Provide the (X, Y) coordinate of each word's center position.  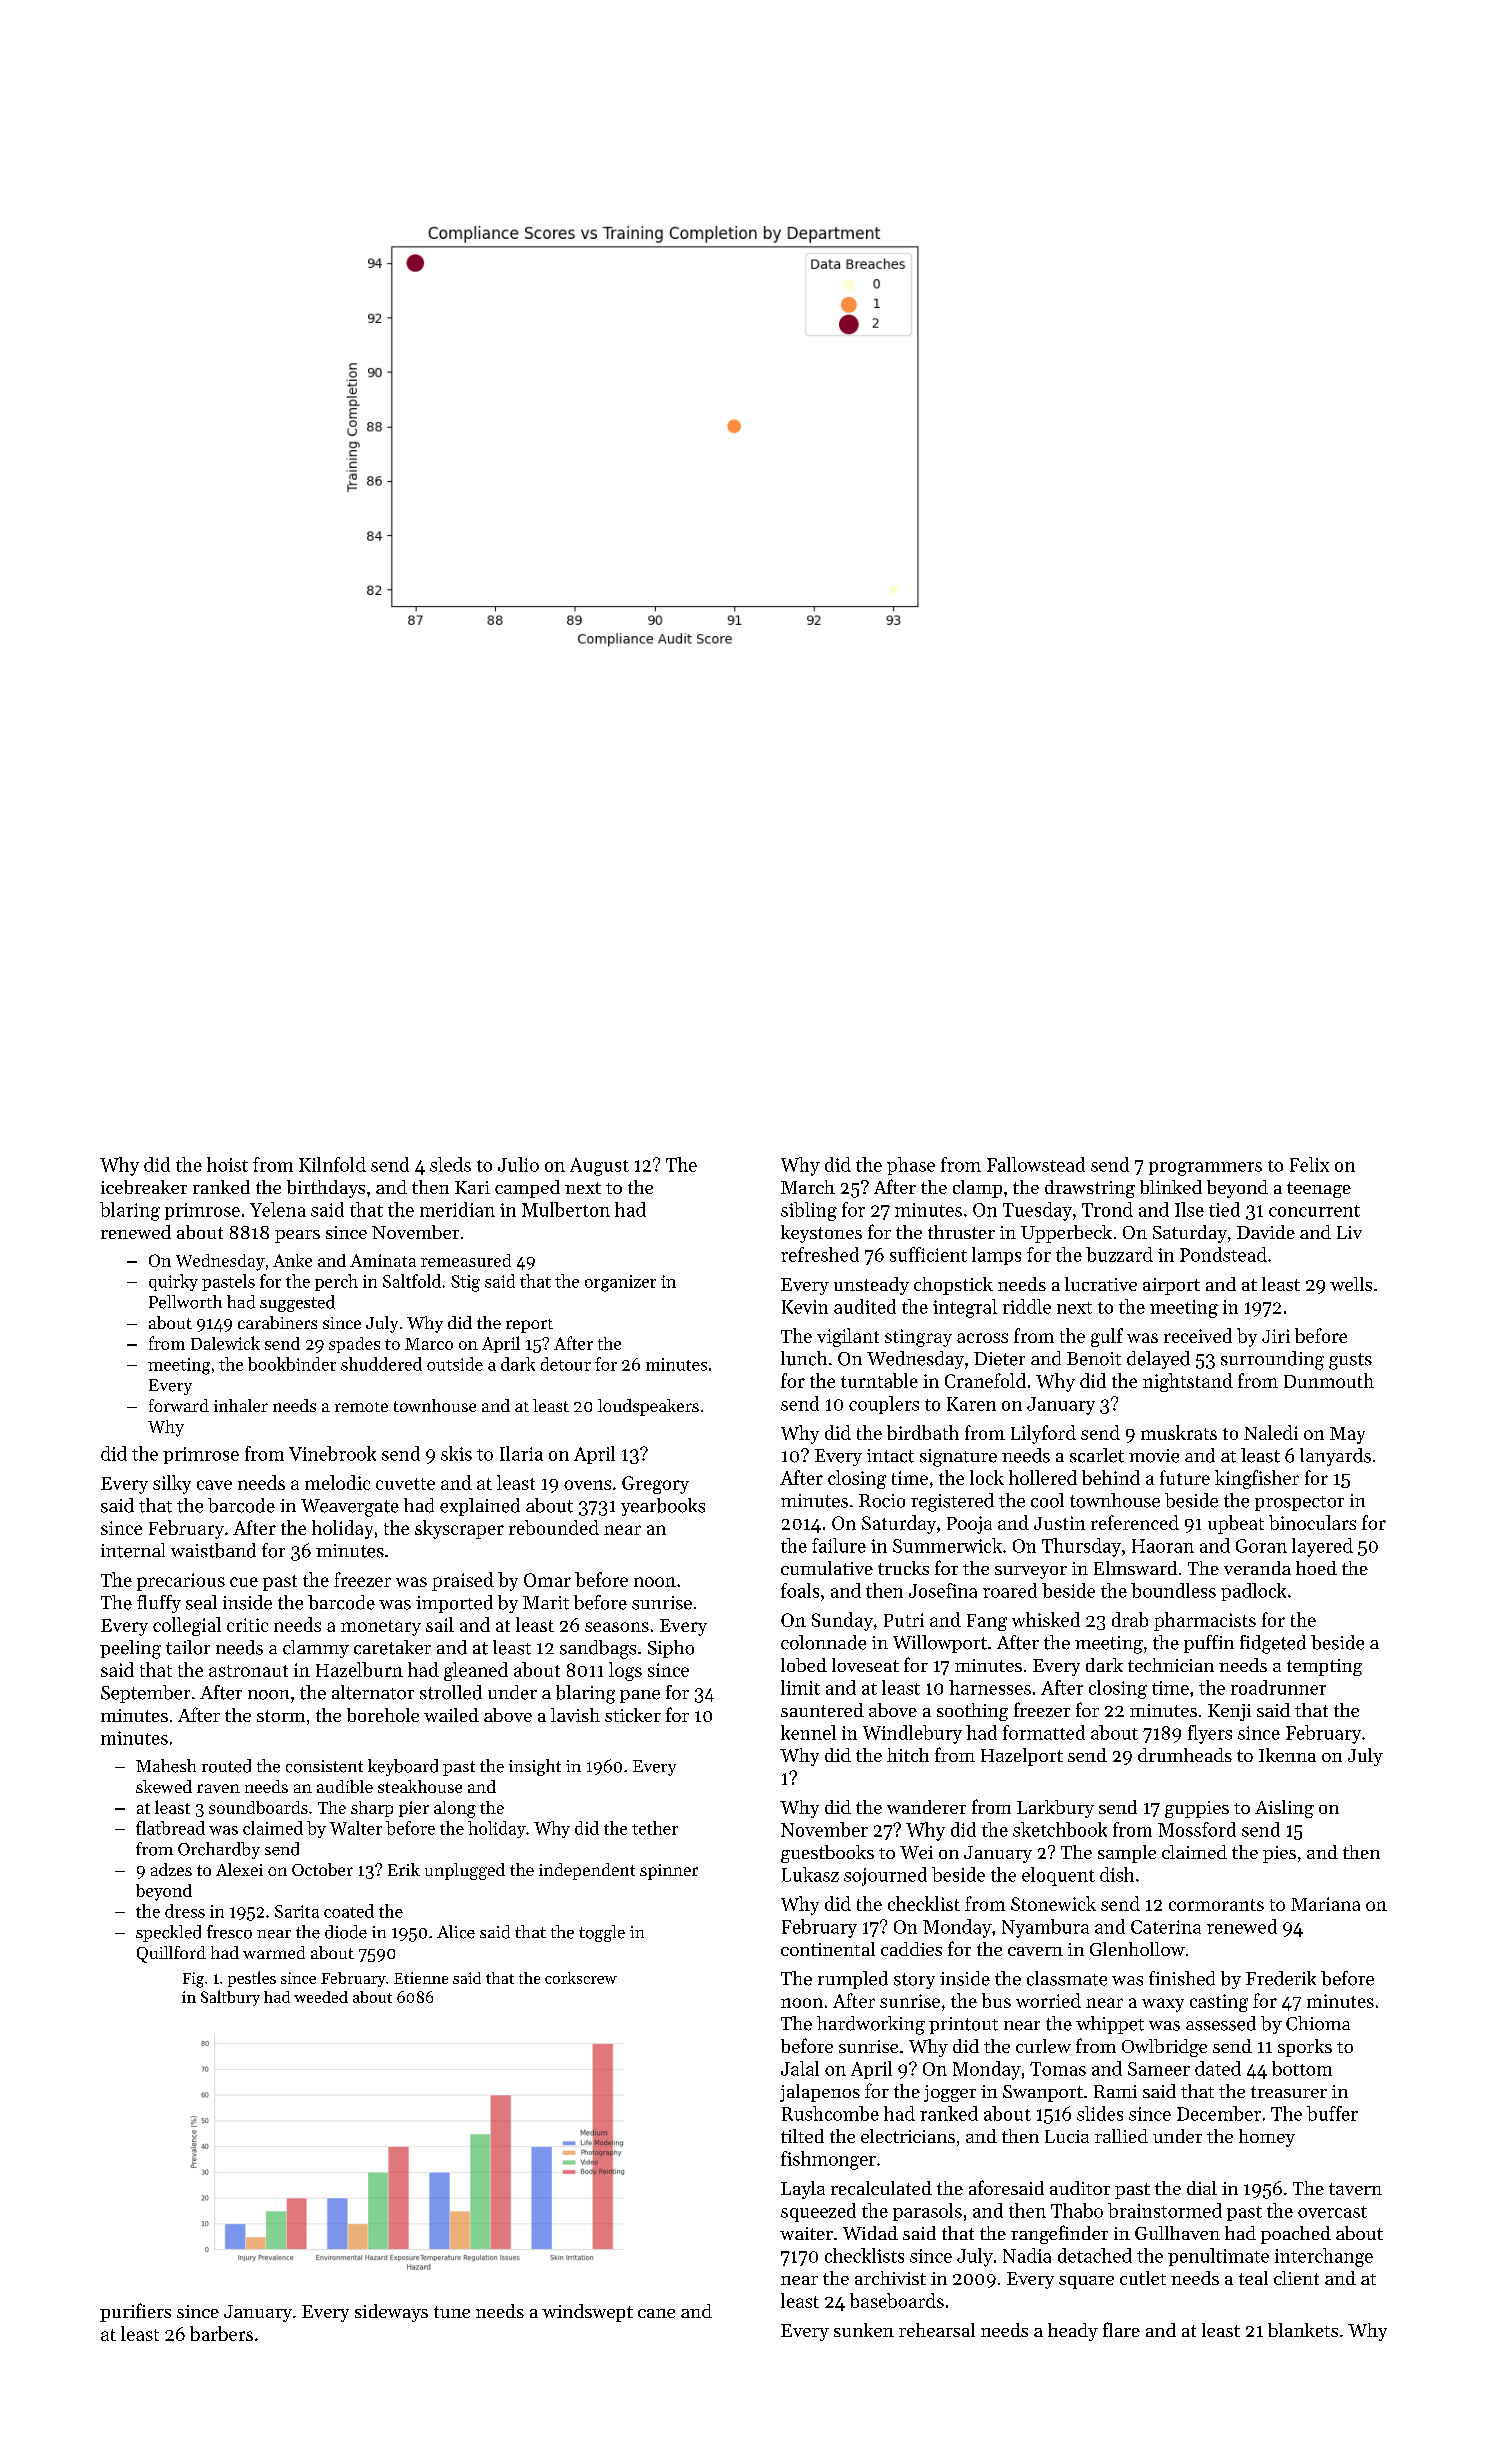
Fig (193, 1980)
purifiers (135, 2312)
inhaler (241, 1405)
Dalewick (225, 1343)
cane (656, 2313)
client (1296, 2278)
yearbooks (663, 1507)
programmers (1205, 1169)
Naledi (1271, 1432)
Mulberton (566, 1209)
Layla (803, 2190)
